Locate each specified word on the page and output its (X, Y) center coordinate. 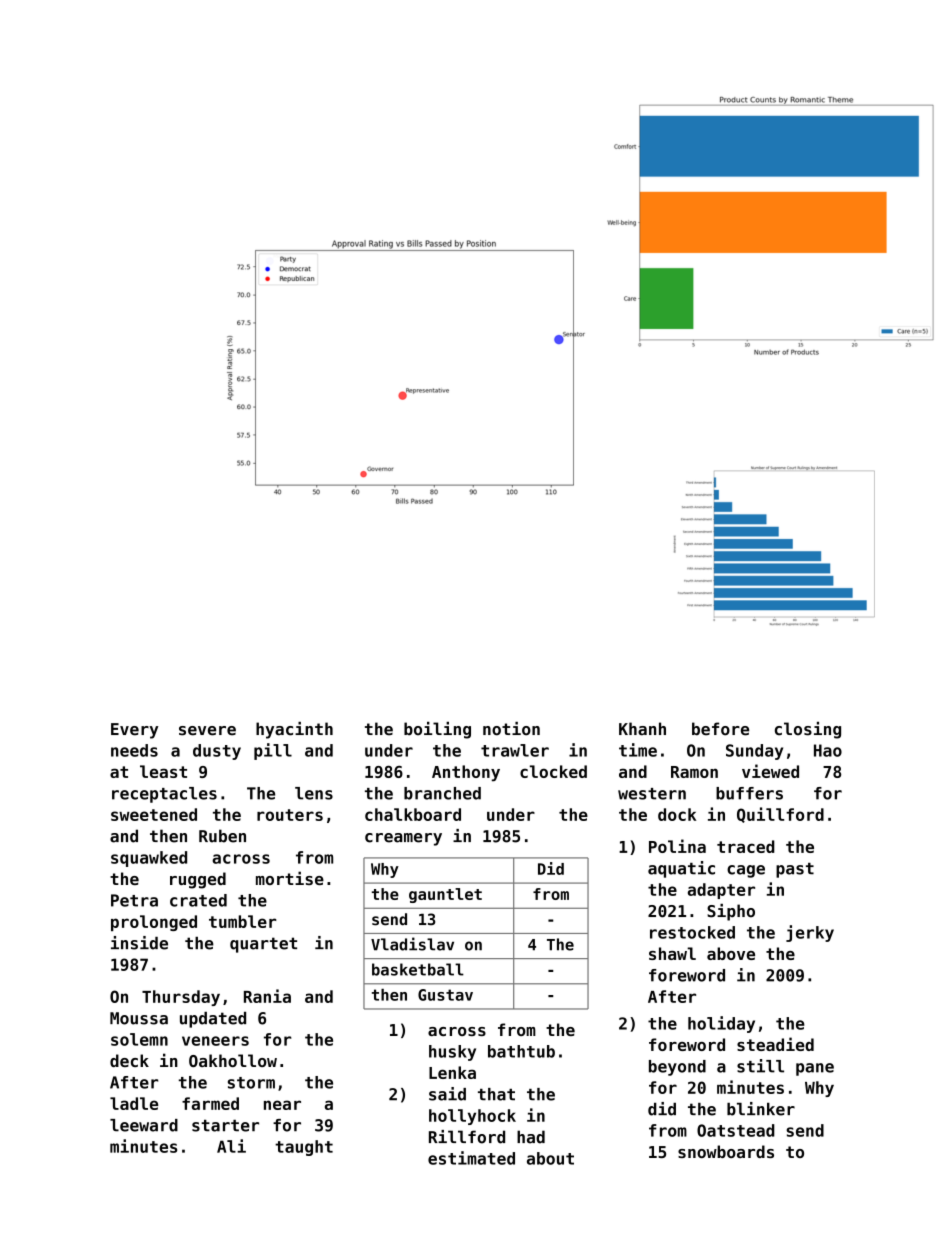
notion (511, 729)
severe (207, 731)
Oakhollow (233, 1060)
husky (452, 1053)
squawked (149, 859)
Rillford (467, 1137)
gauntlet (445, 895)
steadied (775, 1044)
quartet (263, 945)
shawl (672, 953)
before (720, 729)
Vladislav (412, 944)
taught (304, 1148)
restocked (692, 932)
